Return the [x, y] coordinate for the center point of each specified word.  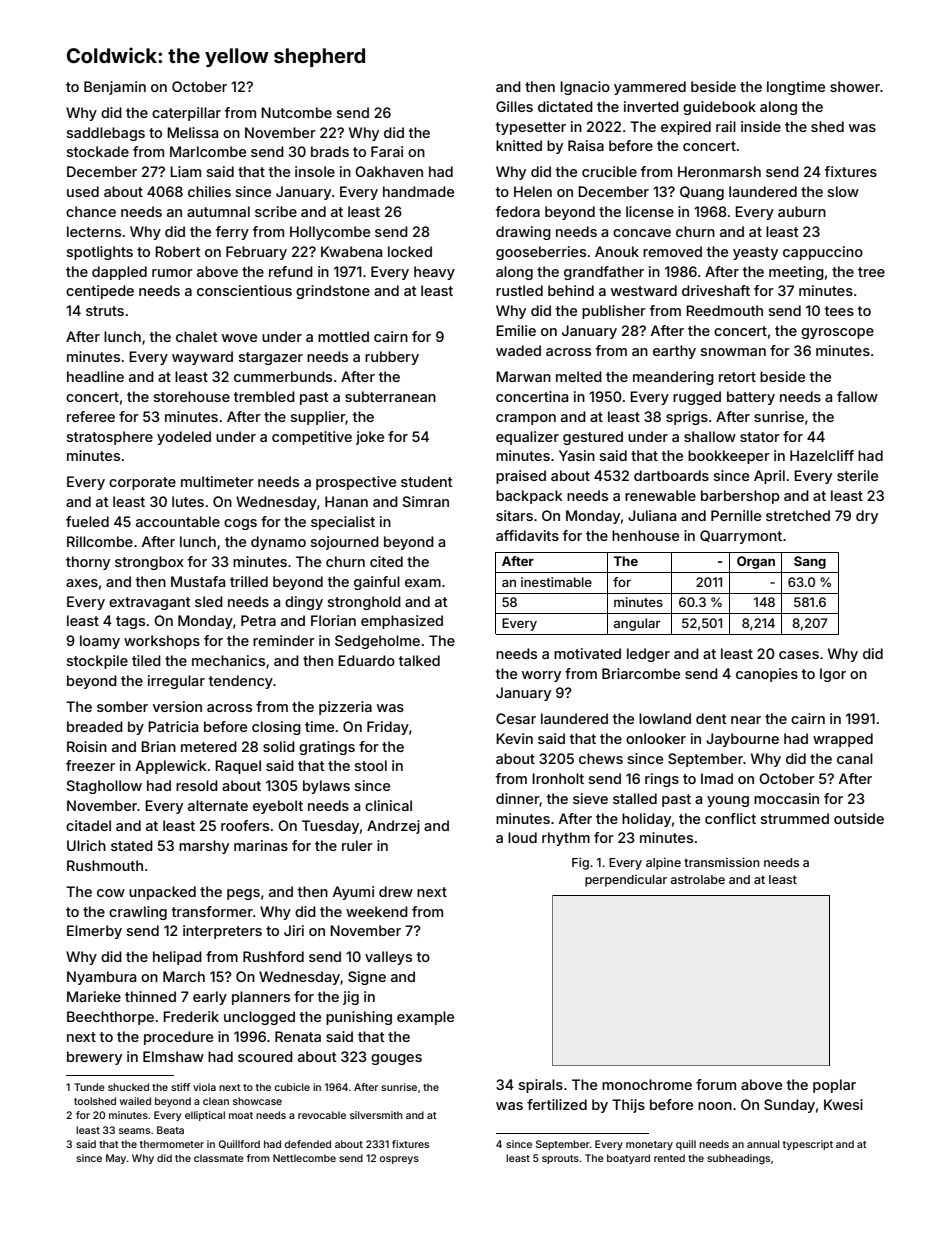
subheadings [738, 1159]
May [116, 1159]
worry [541, 676]
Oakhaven [389, 171]
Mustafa [198, 581]
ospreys [399, 1160]
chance [91, 211]
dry [867, 517]
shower [855, 86]
